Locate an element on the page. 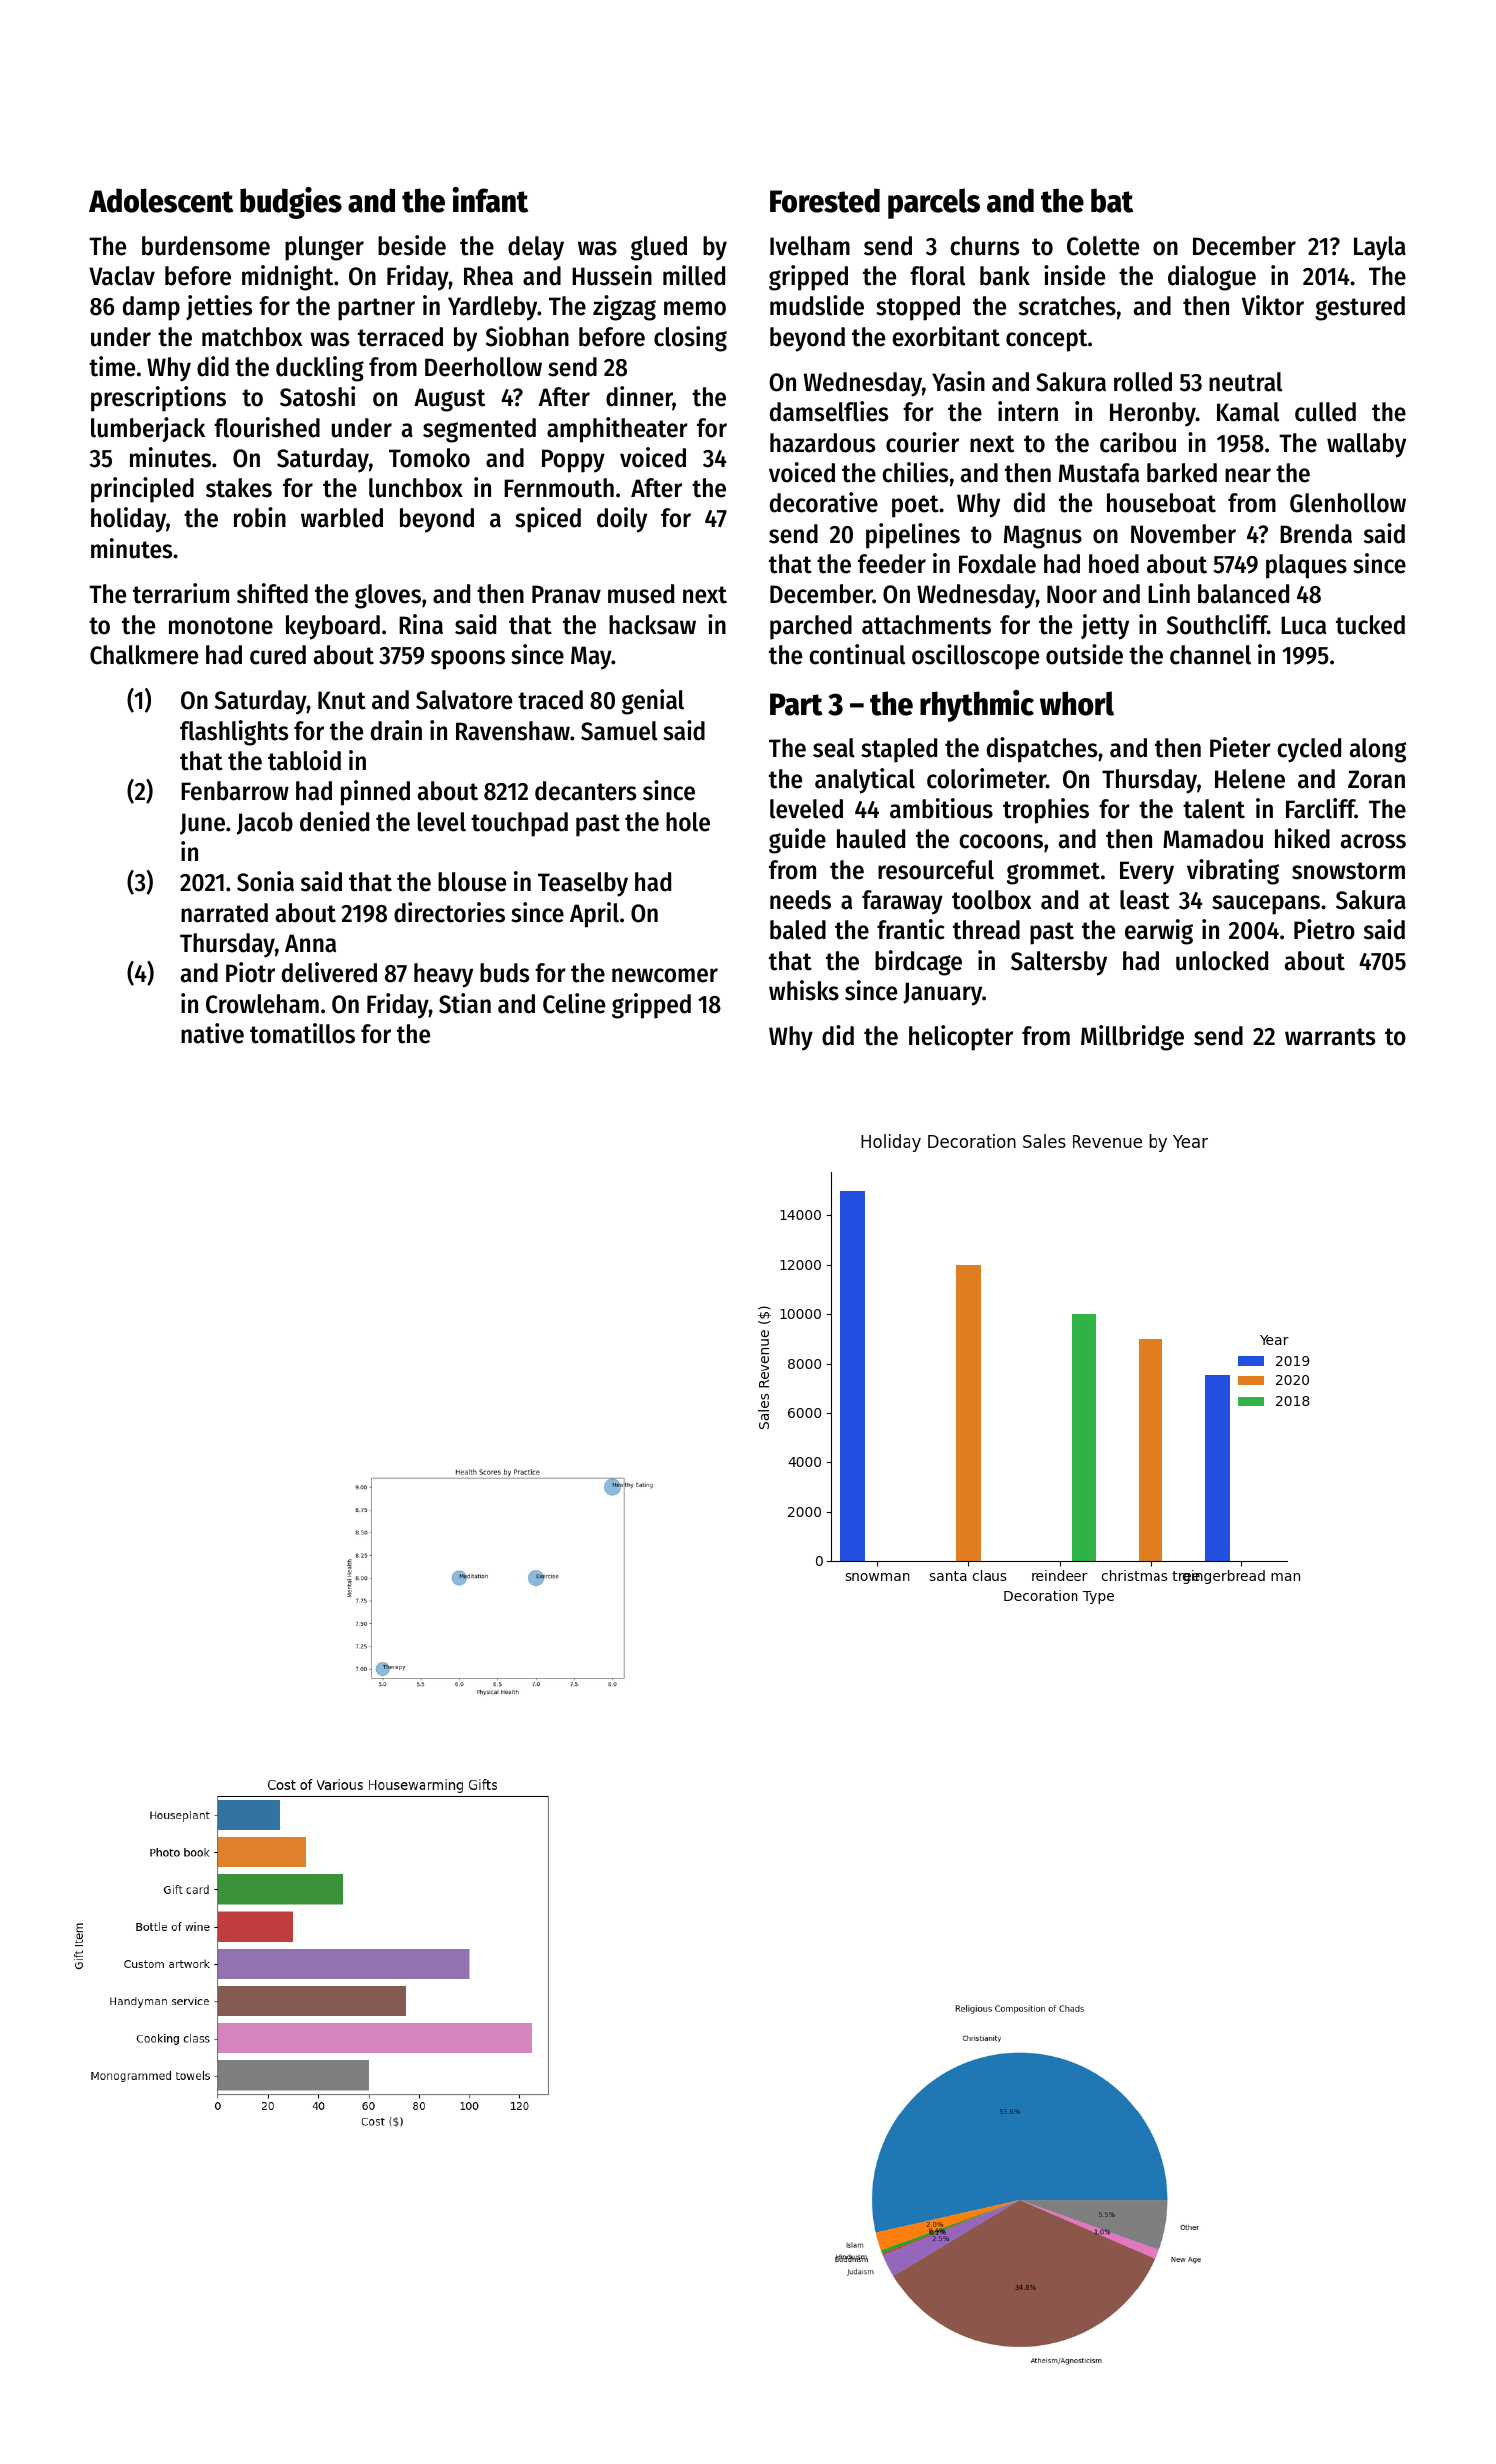 The width and height of the image is (1496, 2464). Satoshi is located at coordinates (317, 396).
